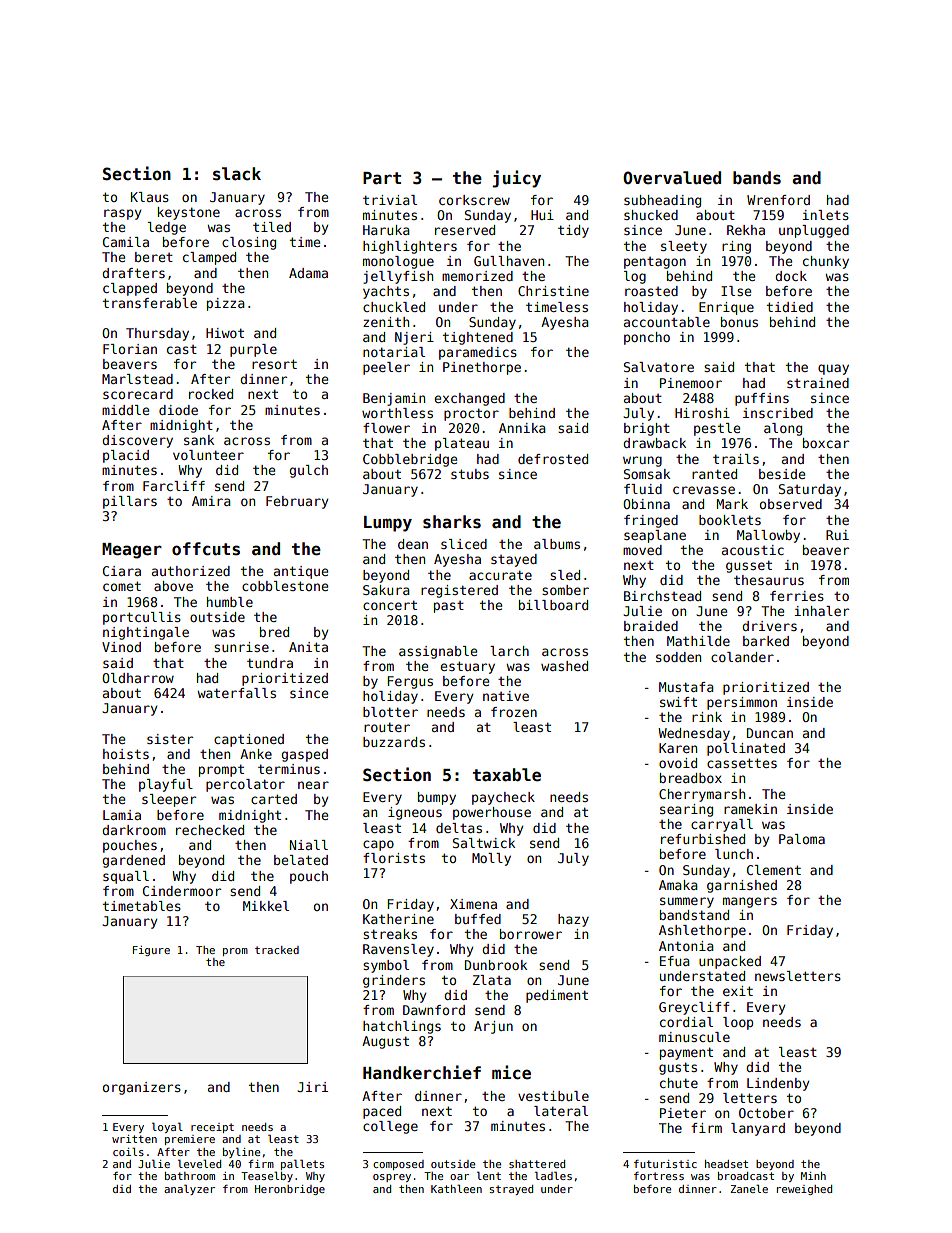  What do you see at coordinates (672, 178) in the screenshot?
I see `Overvalued` at bounding box center [672, 178].
